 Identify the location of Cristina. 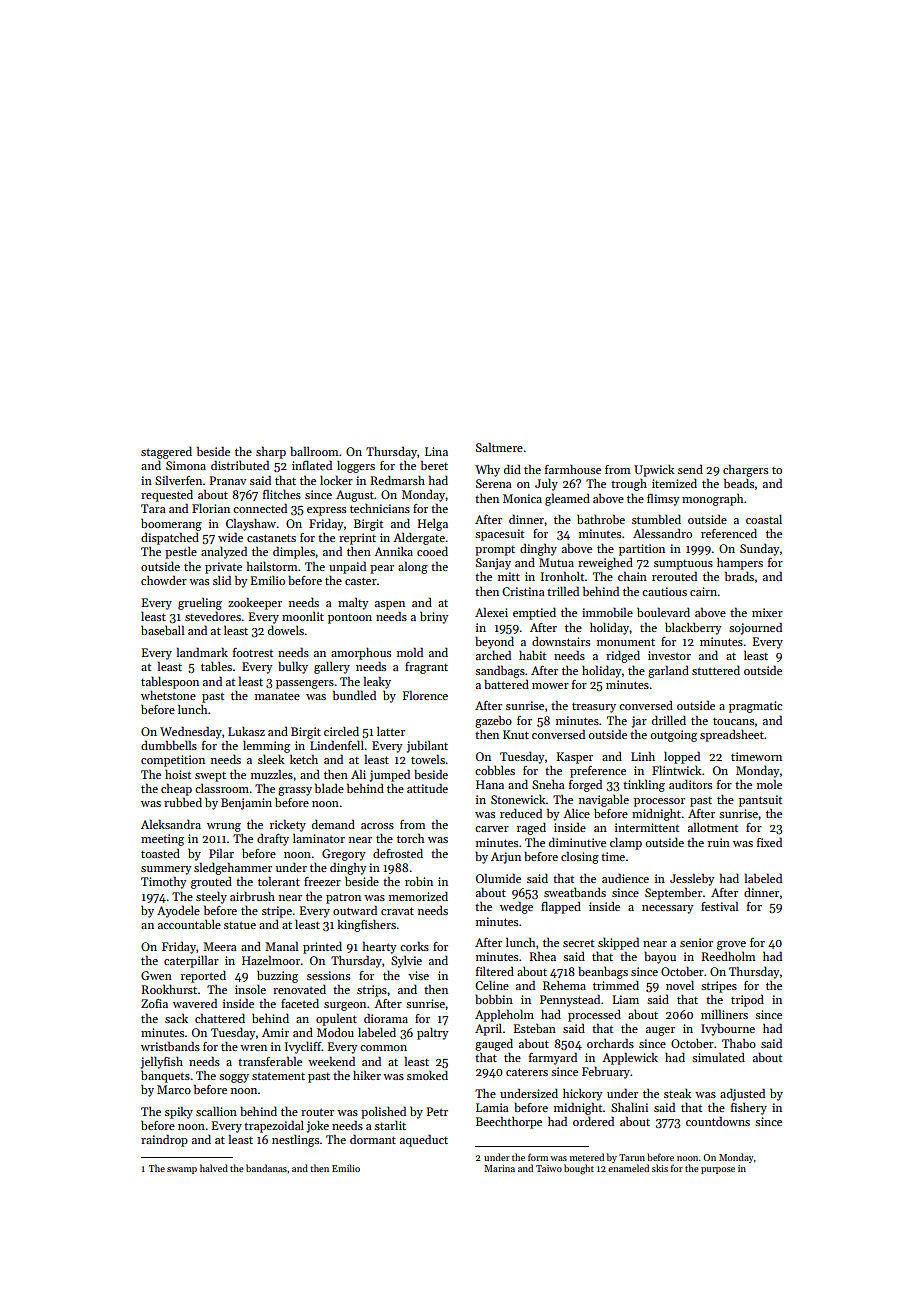
(523, 591).
